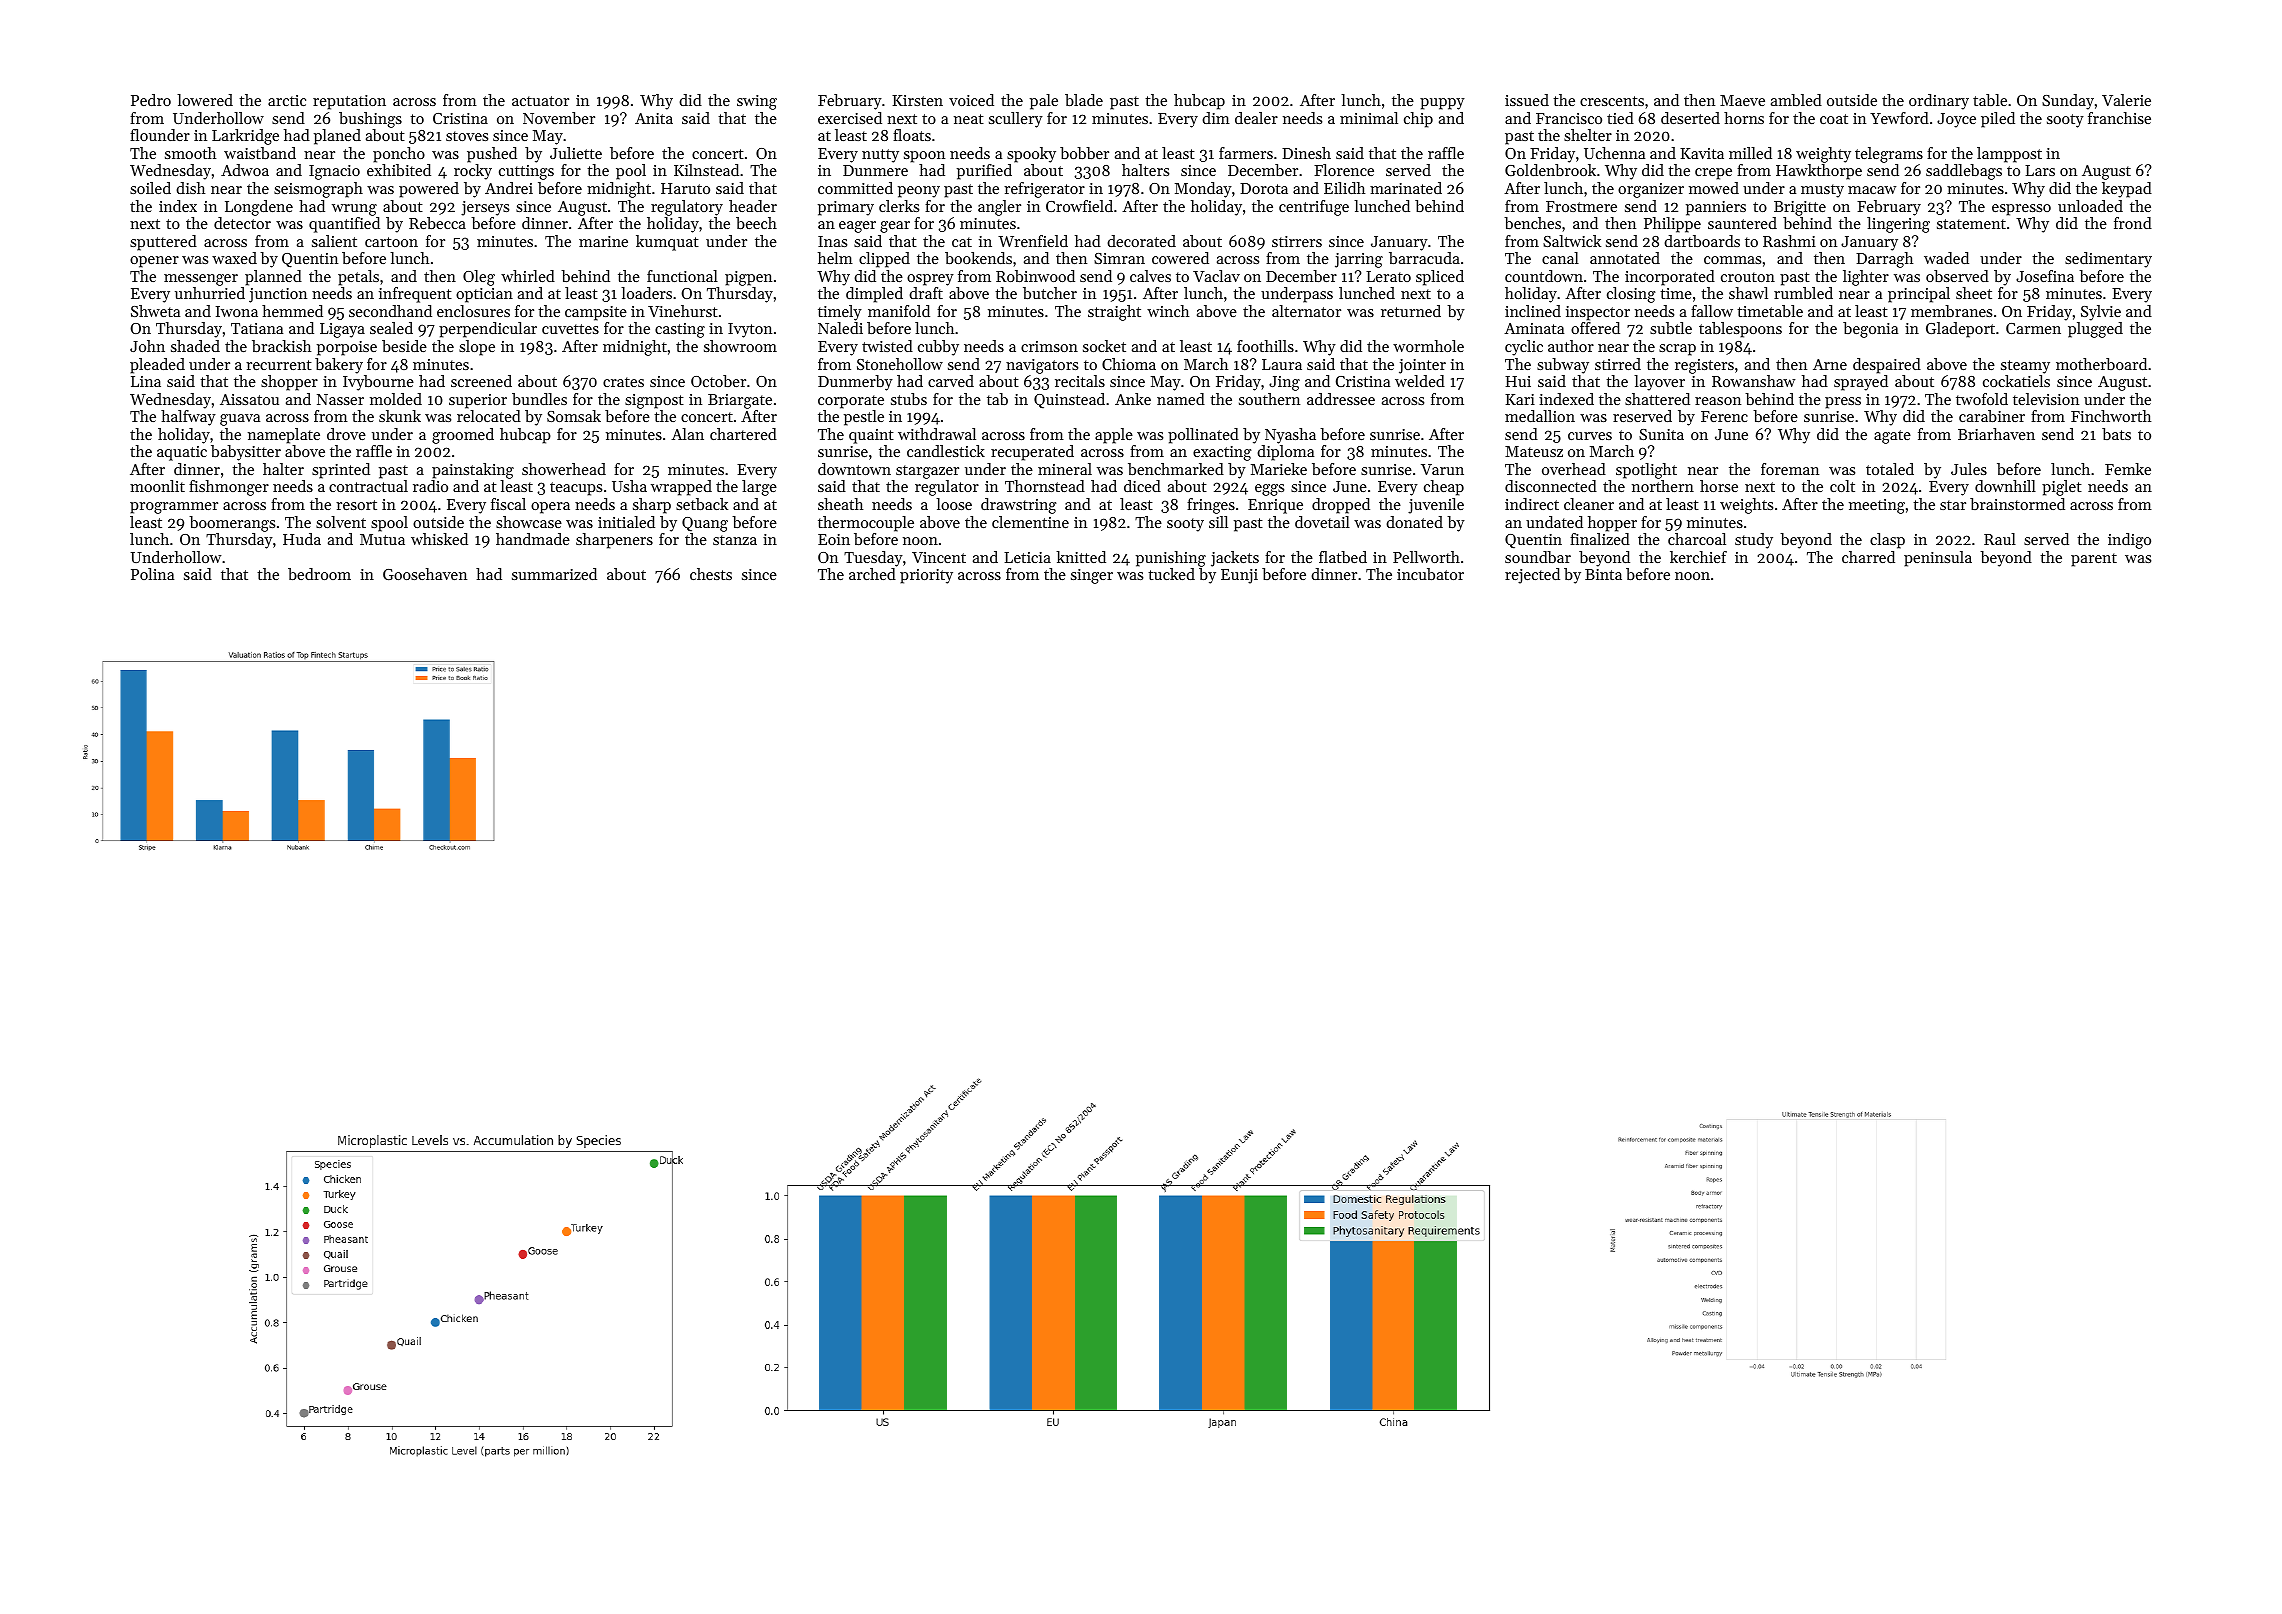  Describe the element at coordinates (984, 172) in the screenshot. I see `purified` at that location.
